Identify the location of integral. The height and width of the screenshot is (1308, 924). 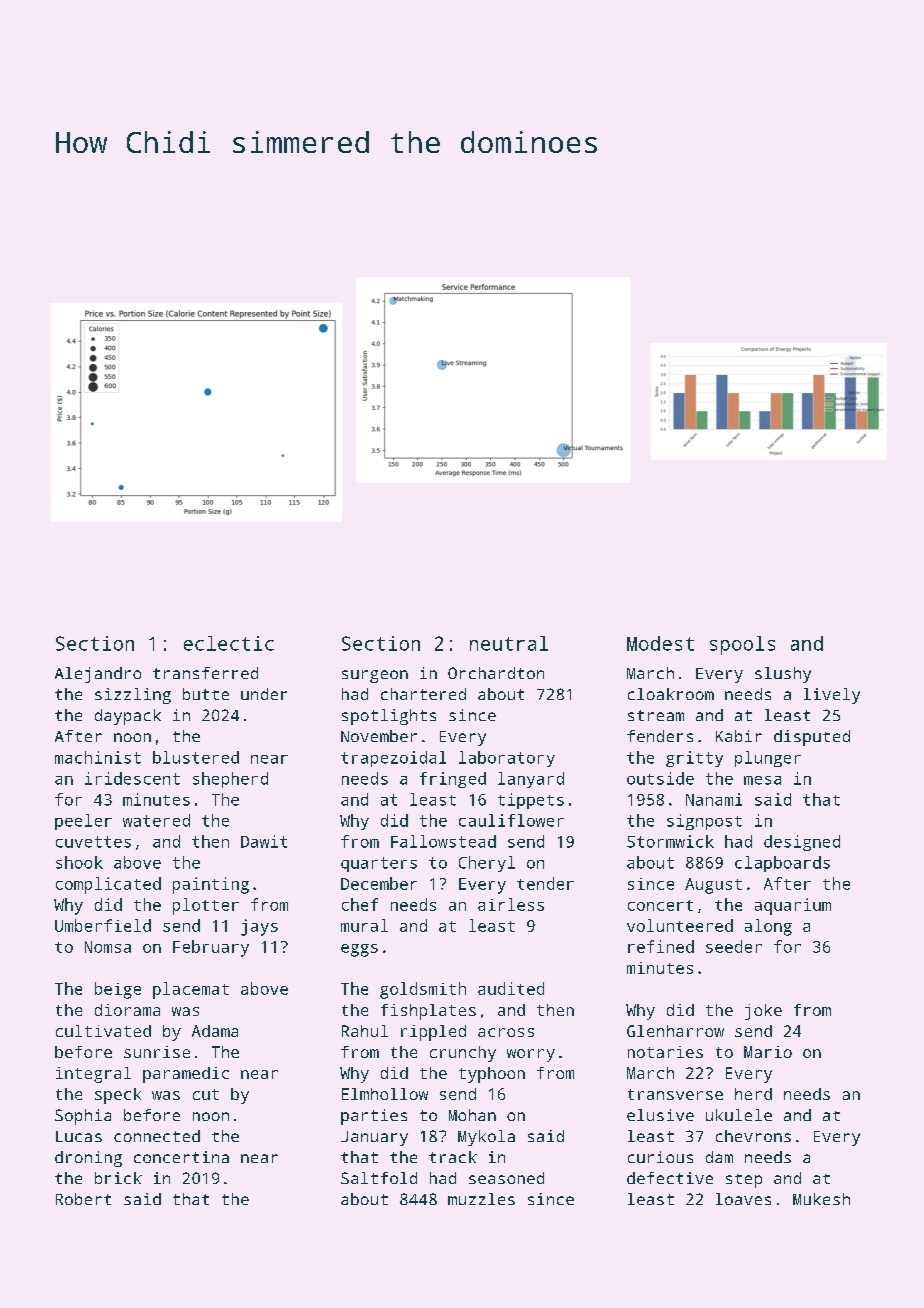
(93, 1075).
